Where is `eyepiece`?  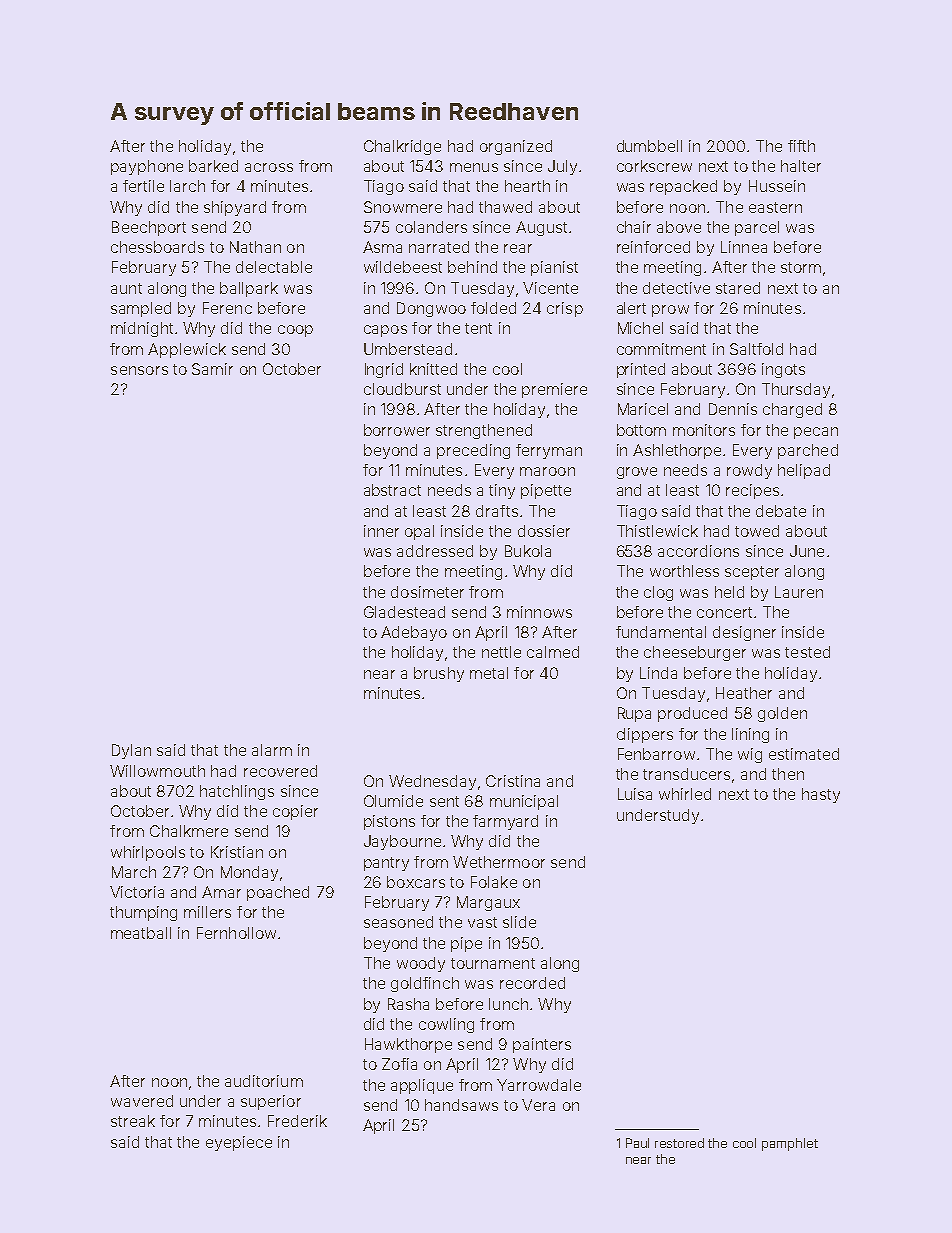 eyepiece is located at coordinates (239, 1143).
